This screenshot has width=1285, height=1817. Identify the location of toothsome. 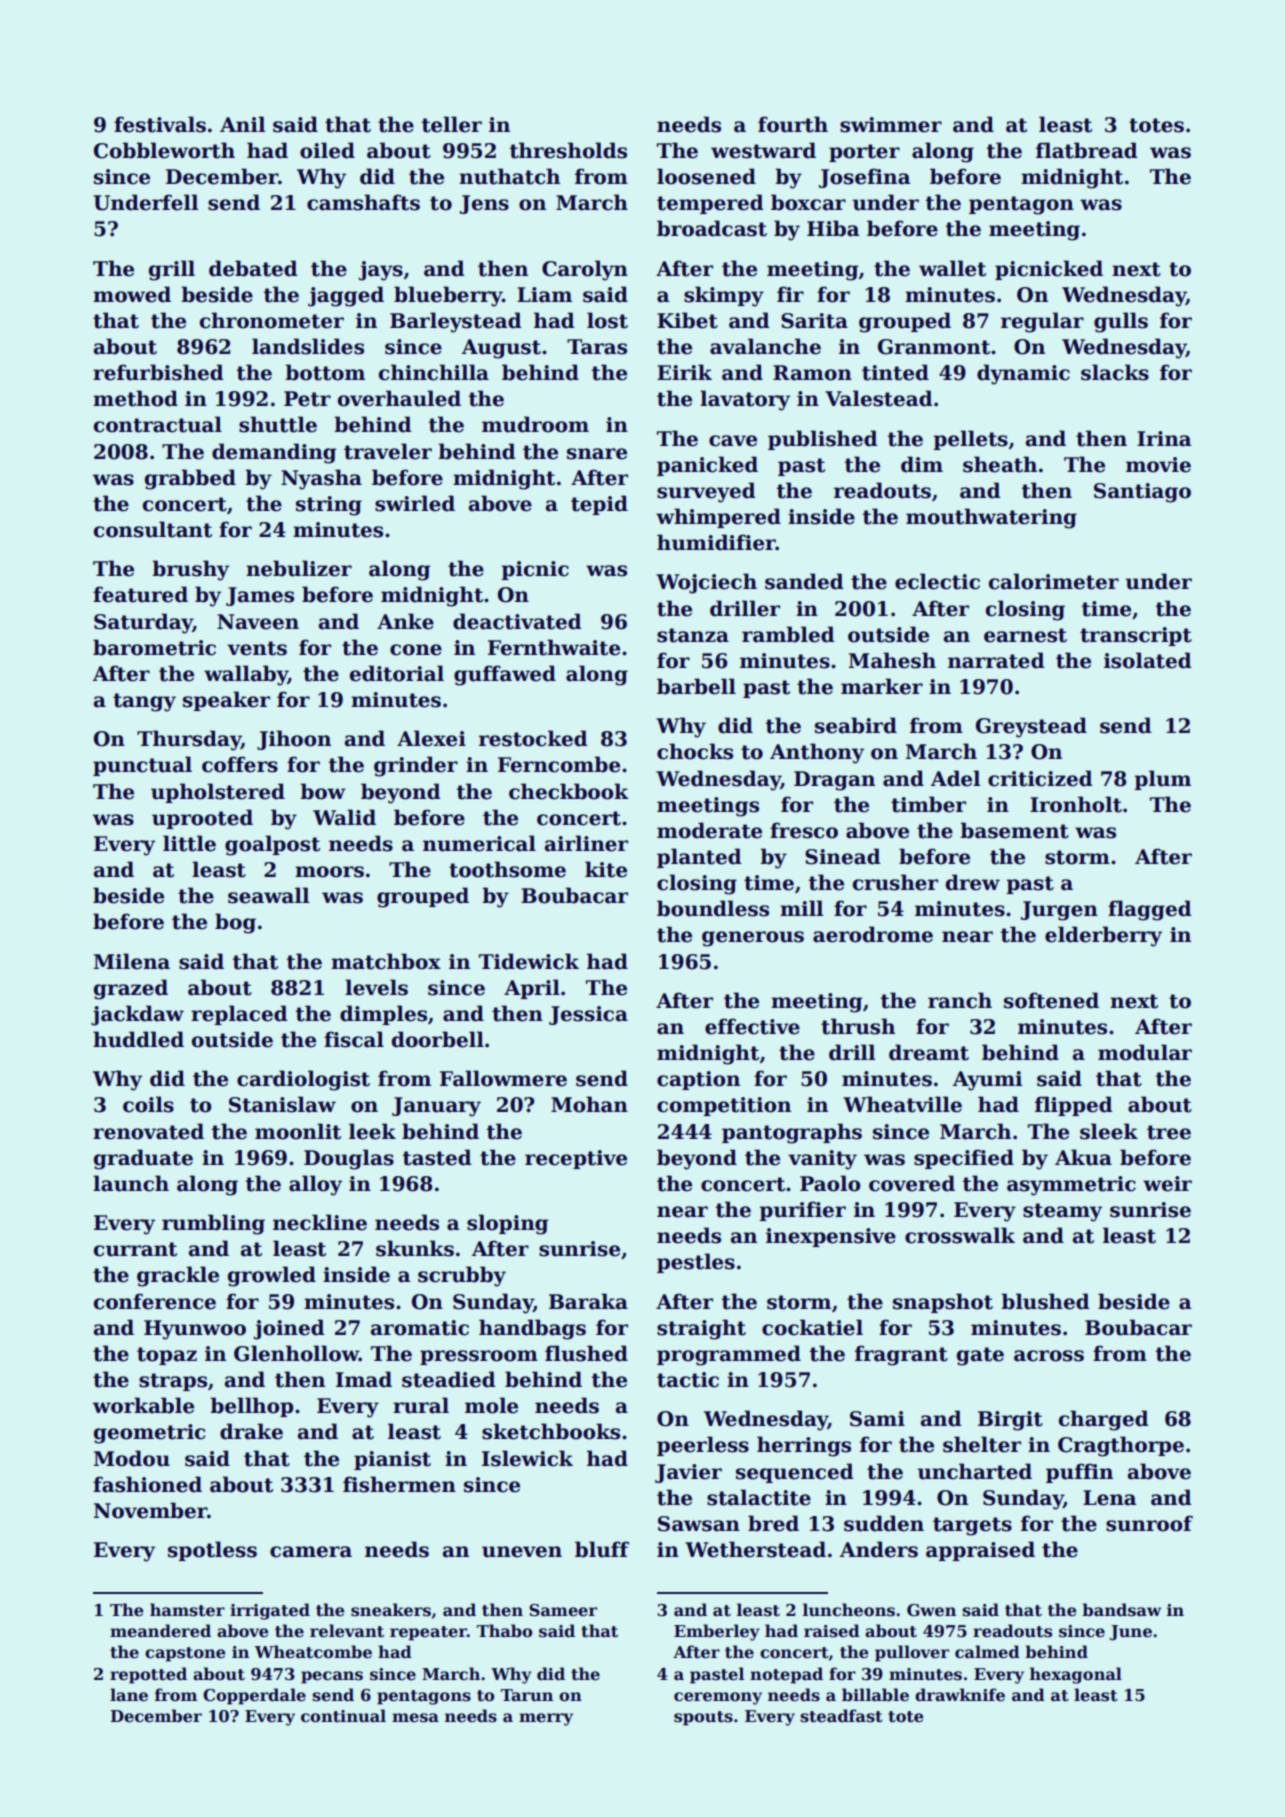
(507, 869).
